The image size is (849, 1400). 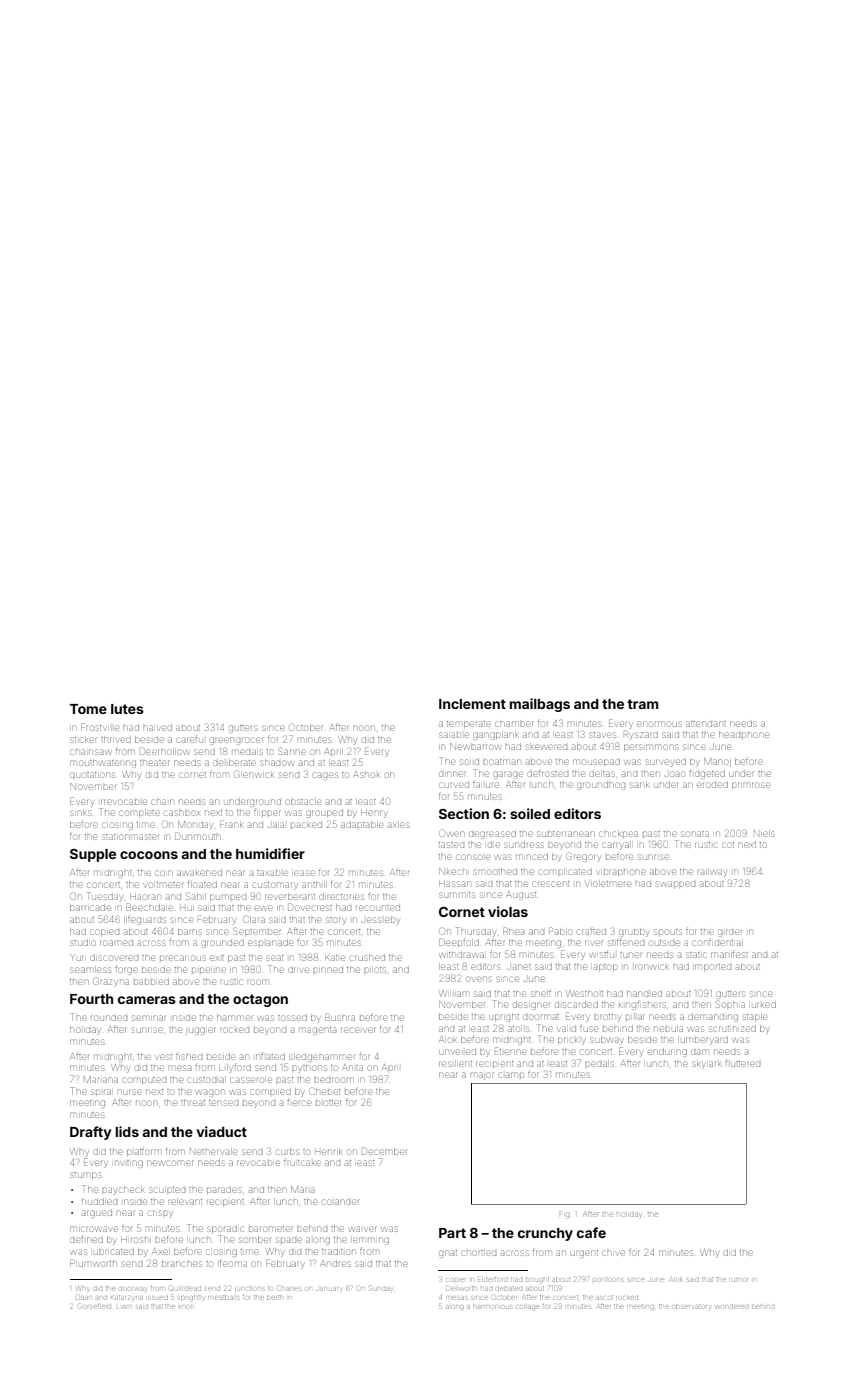 What do you see at coordinates (591, 1232) in the screenshot?
I see `cafe` at bounding box center [591, 1232].
